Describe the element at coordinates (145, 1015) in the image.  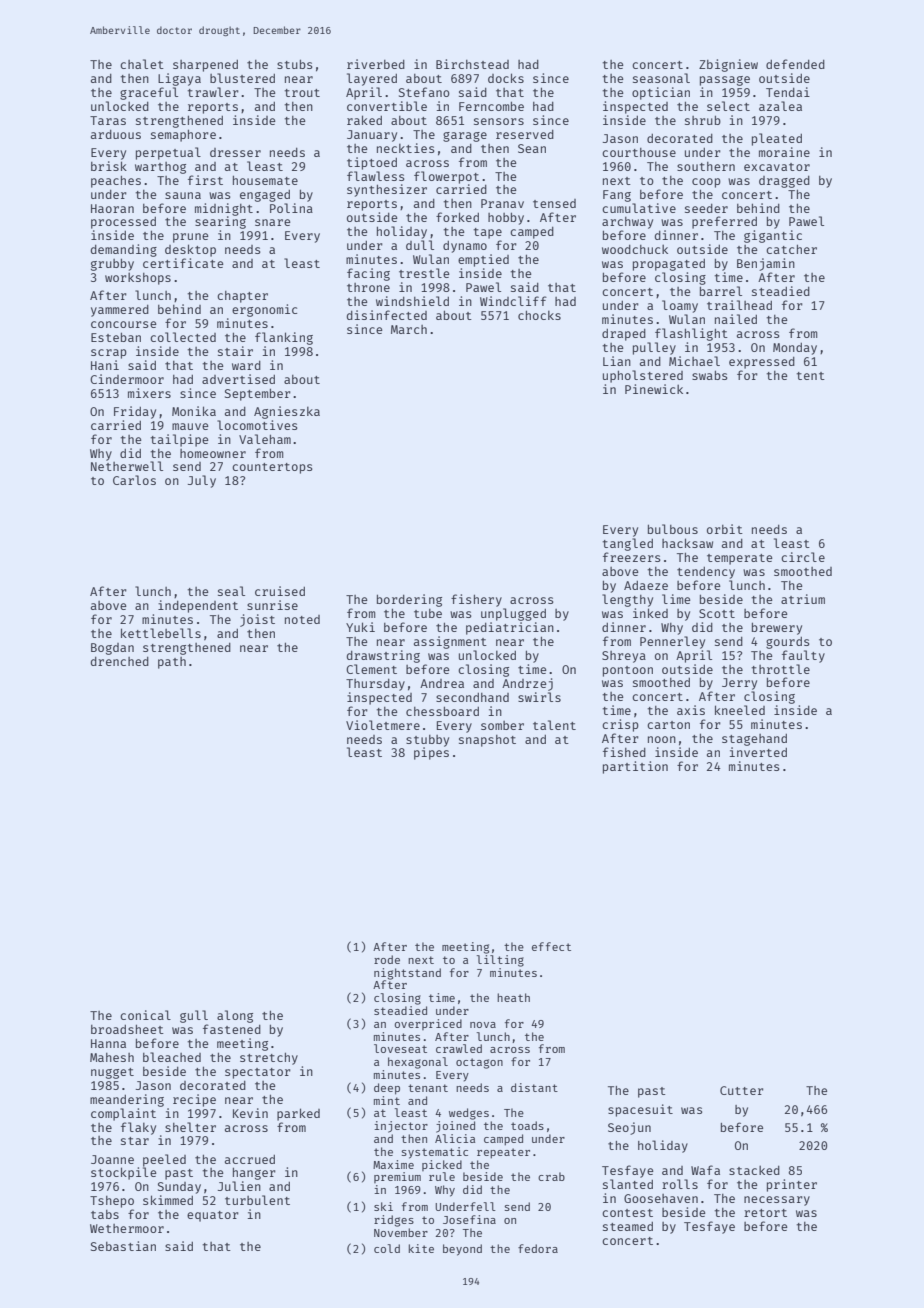
I see `conical` at that location.
